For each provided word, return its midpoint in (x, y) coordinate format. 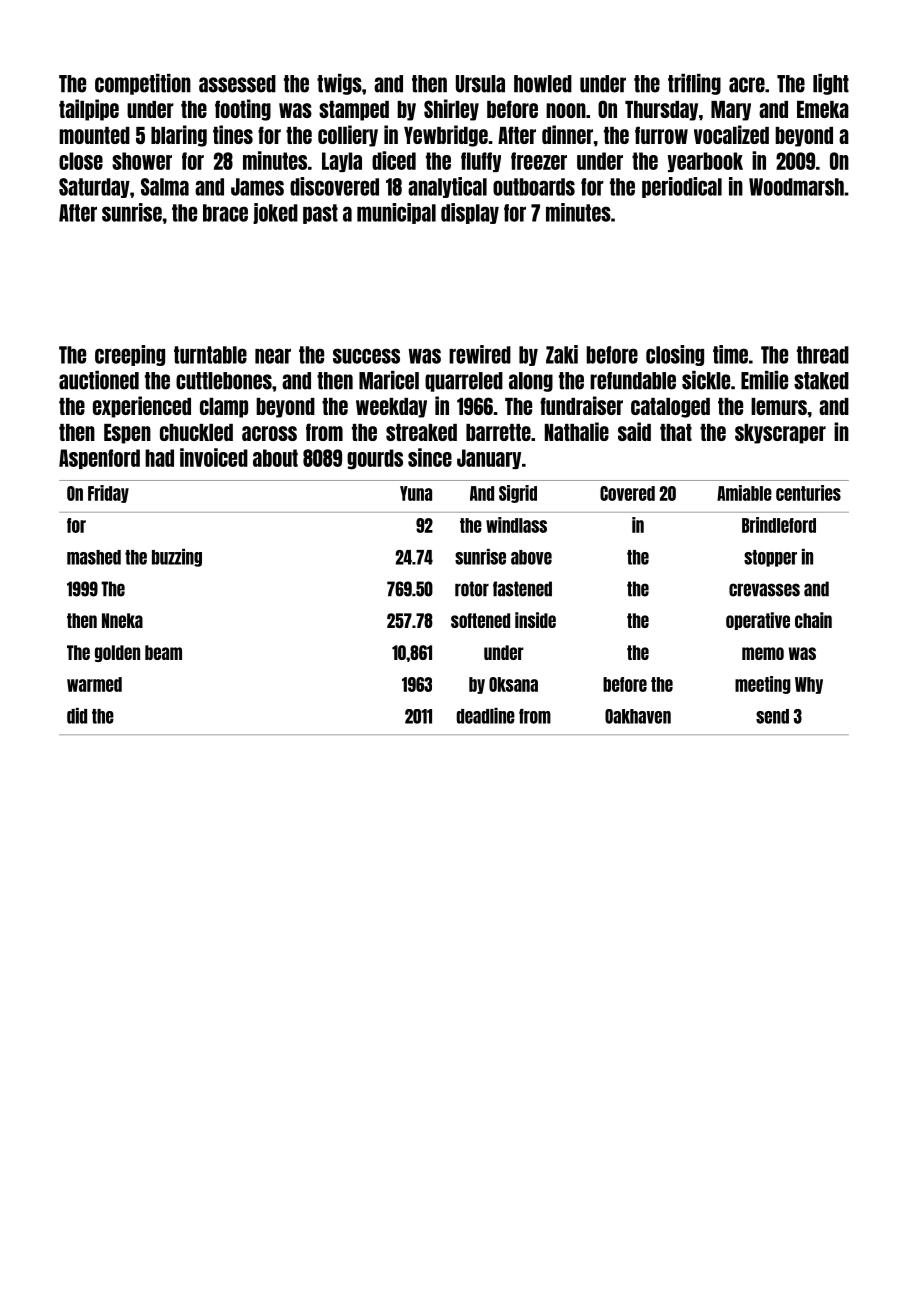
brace (225, 213)
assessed (237, 84)
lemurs (779, 406)
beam (163, 652)
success (366, 356)
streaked (421, 432)
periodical (682, 187)
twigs (339, 84)
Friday (108, 494)
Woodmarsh (796, 187)
